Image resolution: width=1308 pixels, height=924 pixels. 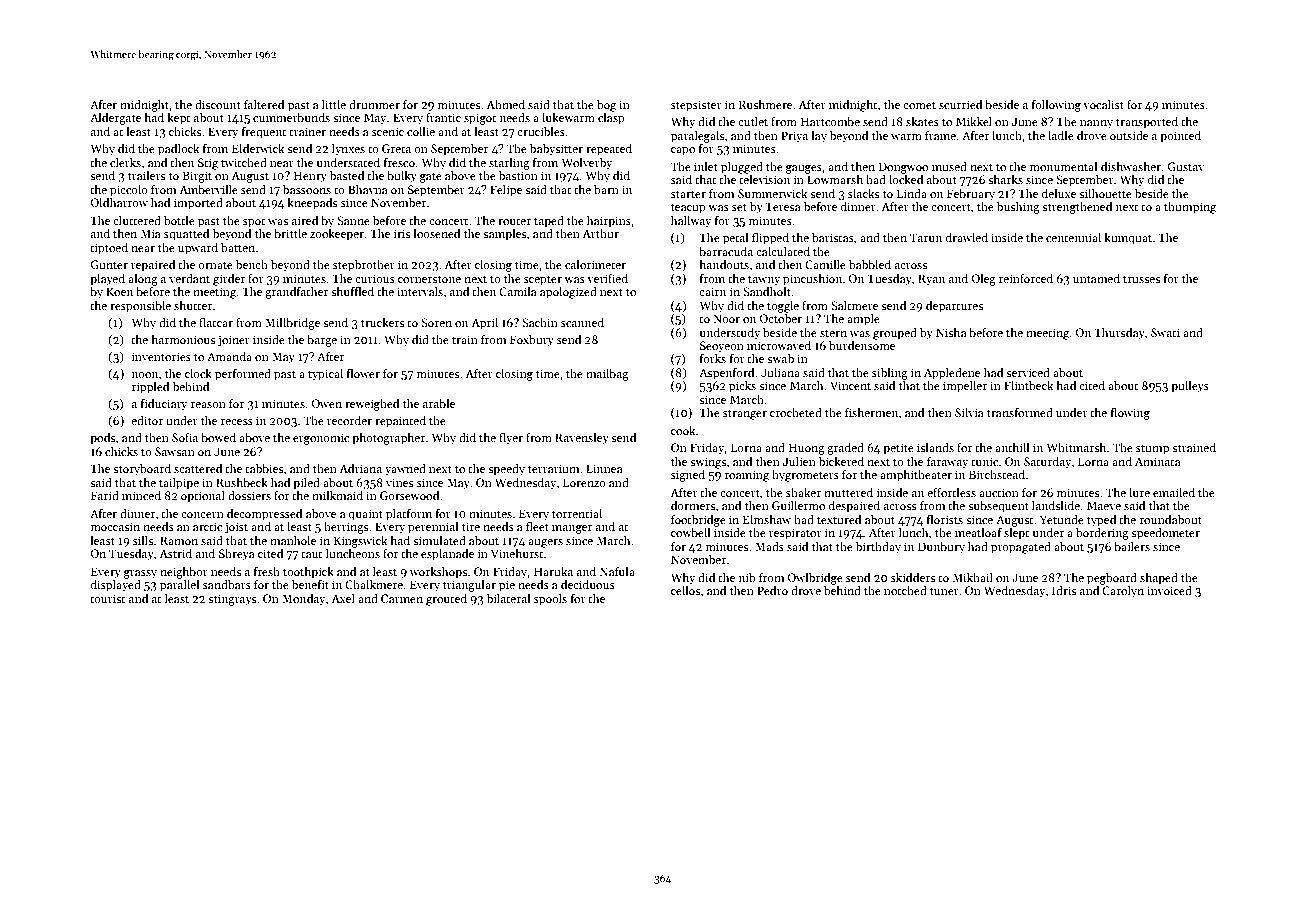 What do you see at coordinates (506, 470) in the screenshot?
I see `speedy` at bounding box center [506, 470].
